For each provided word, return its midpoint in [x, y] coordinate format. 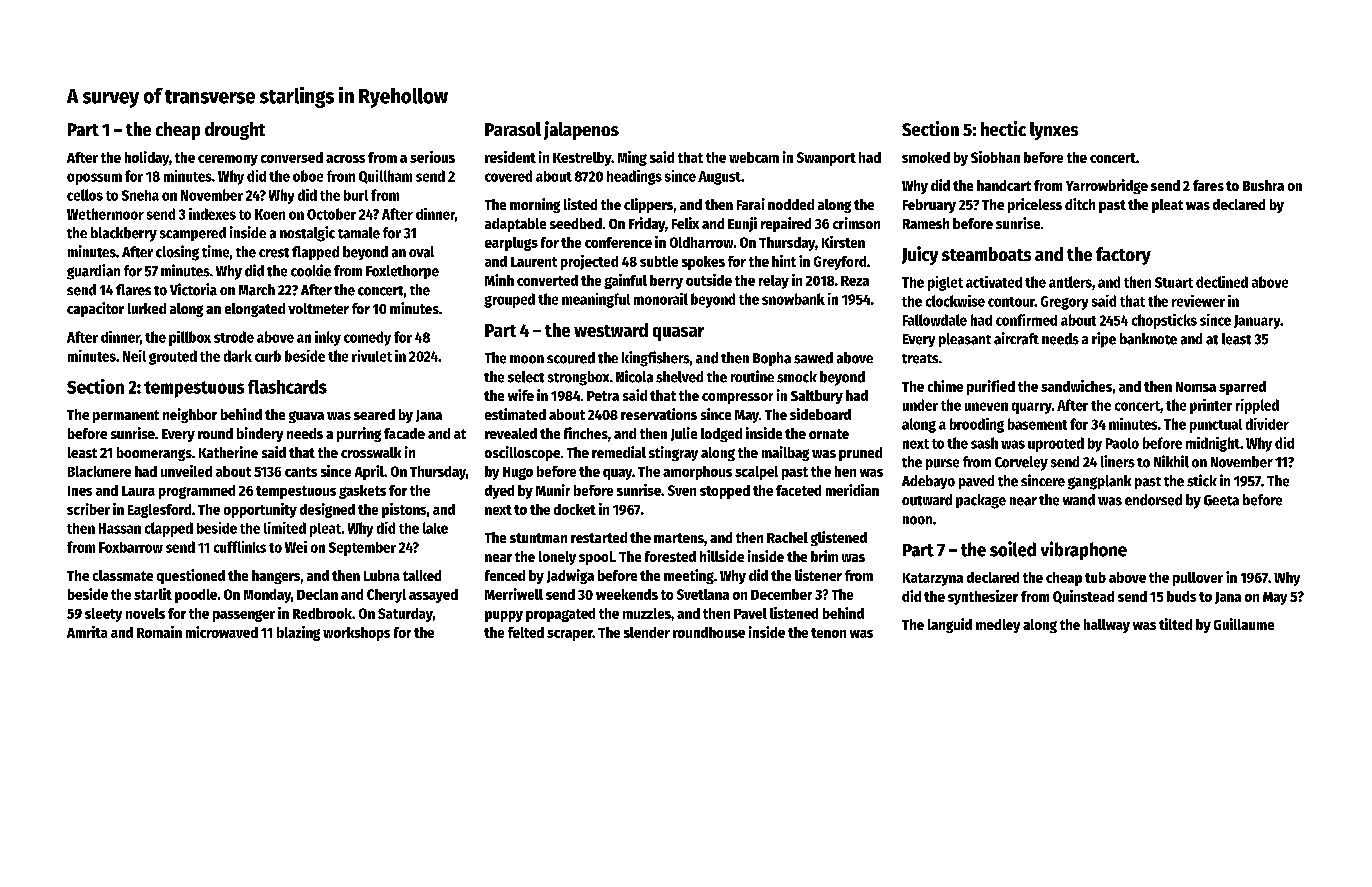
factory [1123, 256]
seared [374, 414]
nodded [791, 204]
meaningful [596, 300]
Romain [159, 632]
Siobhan [995, 157]
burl [356, 195]
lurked [147, 308]
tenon [828, 633]
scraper [570, 635]
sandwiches [1076, 386]
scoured [571, 358]
